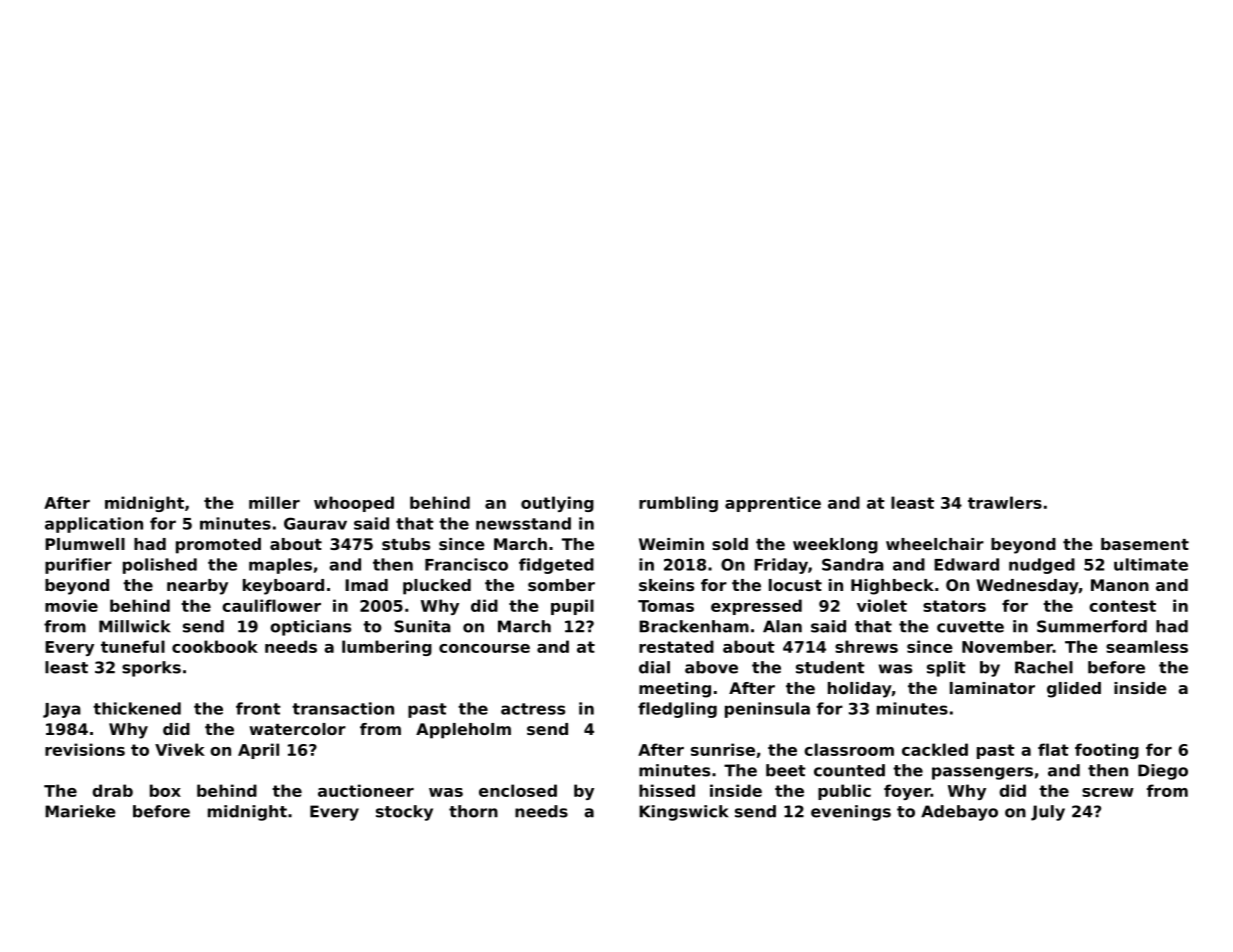 The image size is (1233, 952). What do you see at coordinates (274, 502) in the screenshot?
I see `miller` at bounding box center [274, 502].
